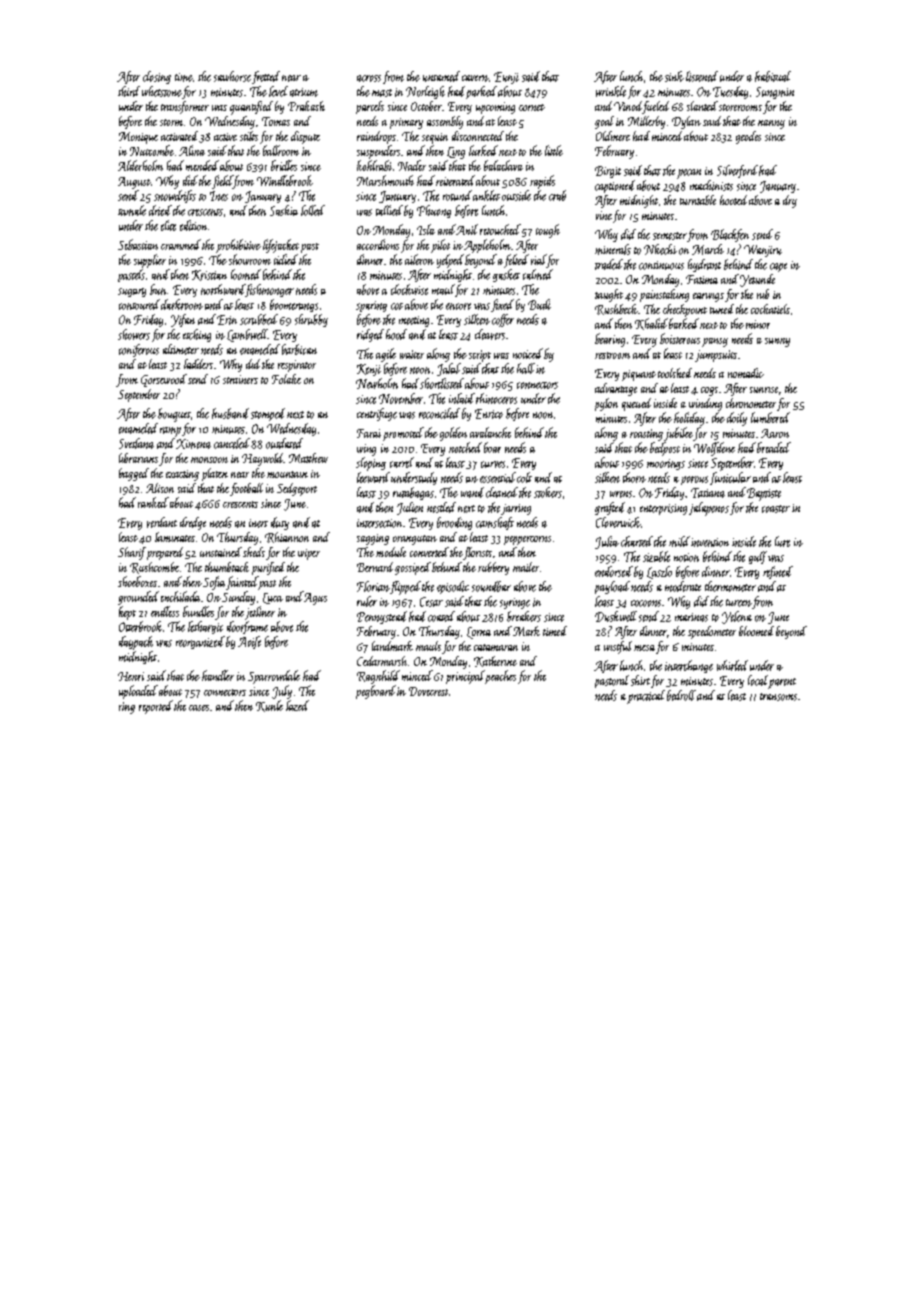  I want to click on wrinkle, so click(611, 91).
